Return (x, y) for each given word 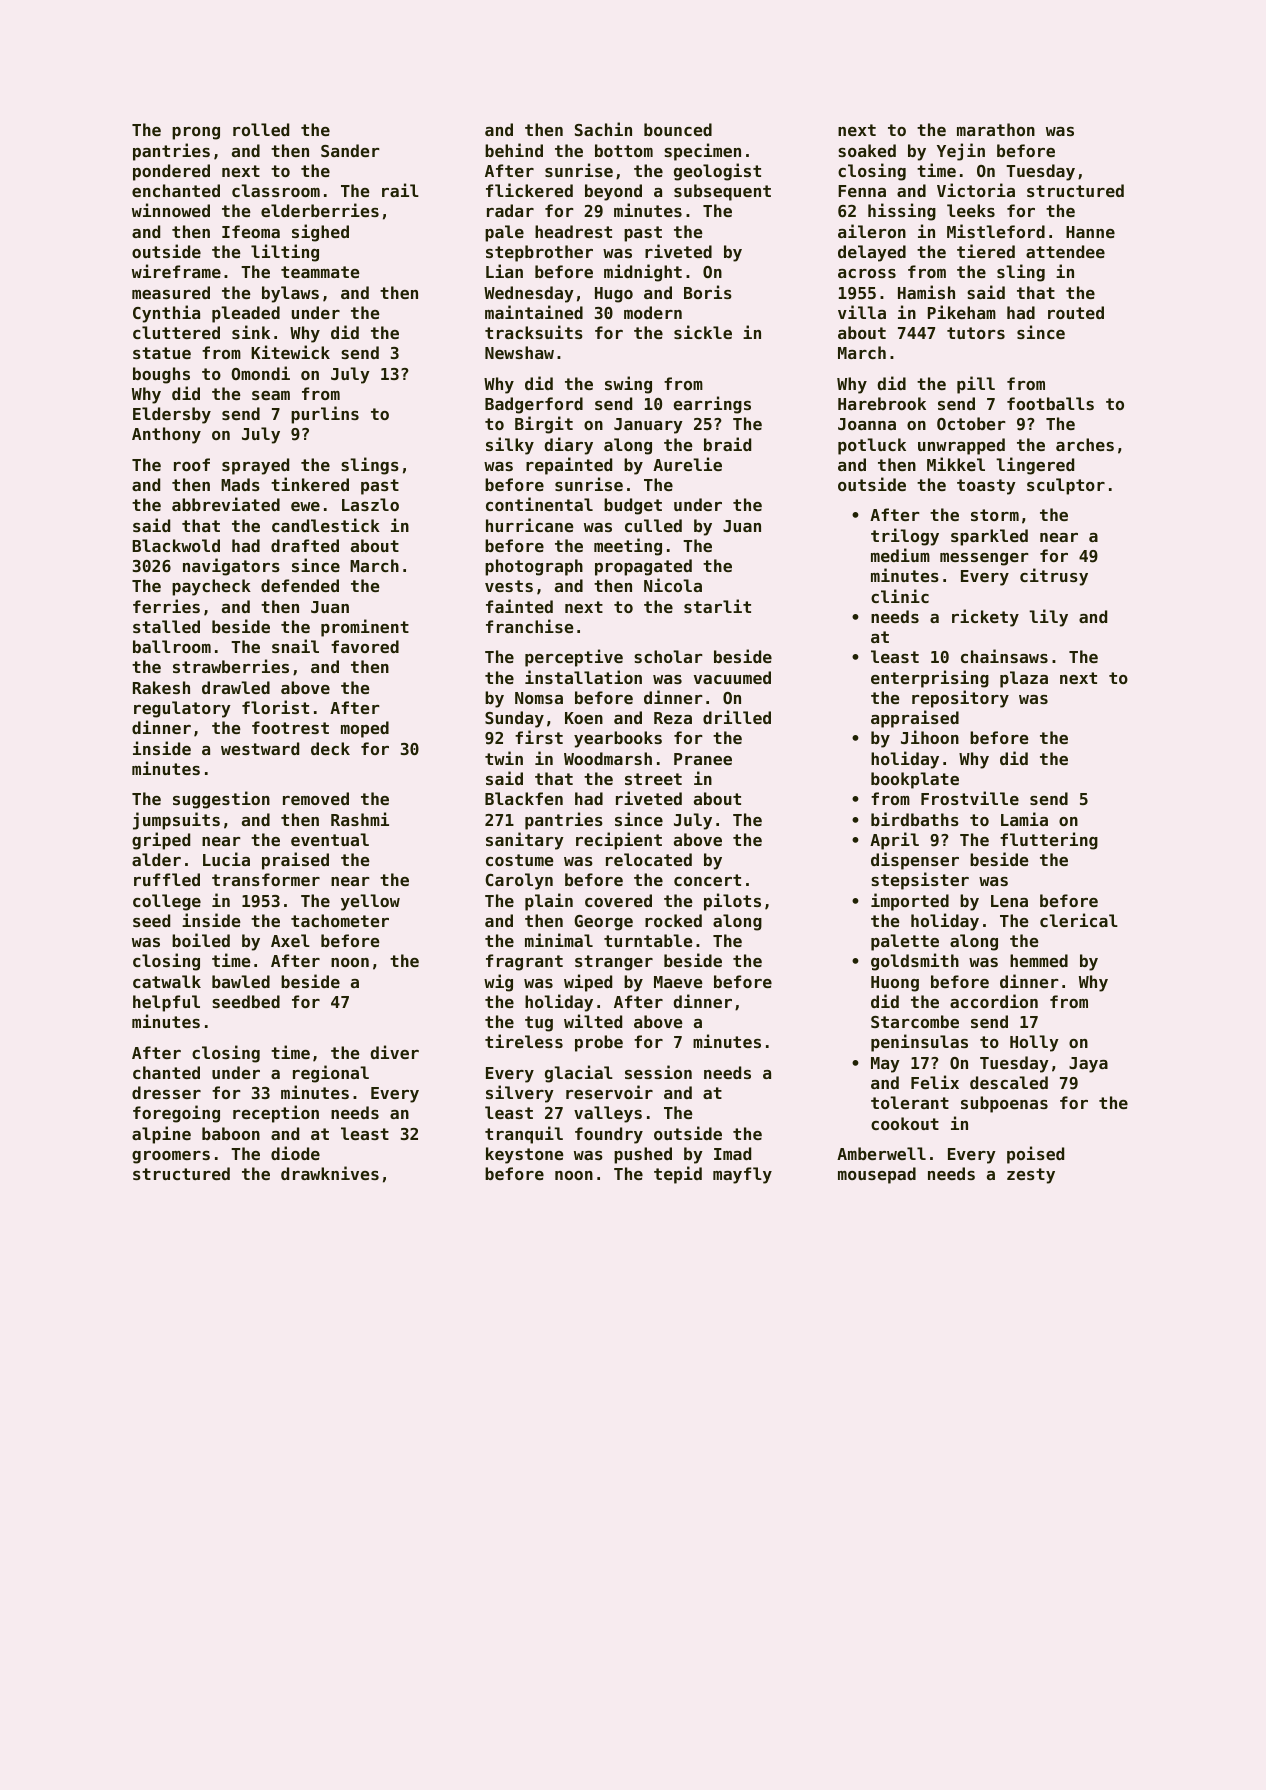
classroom (276, 190)
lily (1048, 618)
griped (161, 841)
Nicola (673, 585)
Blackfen (524, 798)
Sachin (603, 129)
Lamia (1024, 819)
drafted (305, 545)
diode (295, 1153)
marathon (996, 129)
